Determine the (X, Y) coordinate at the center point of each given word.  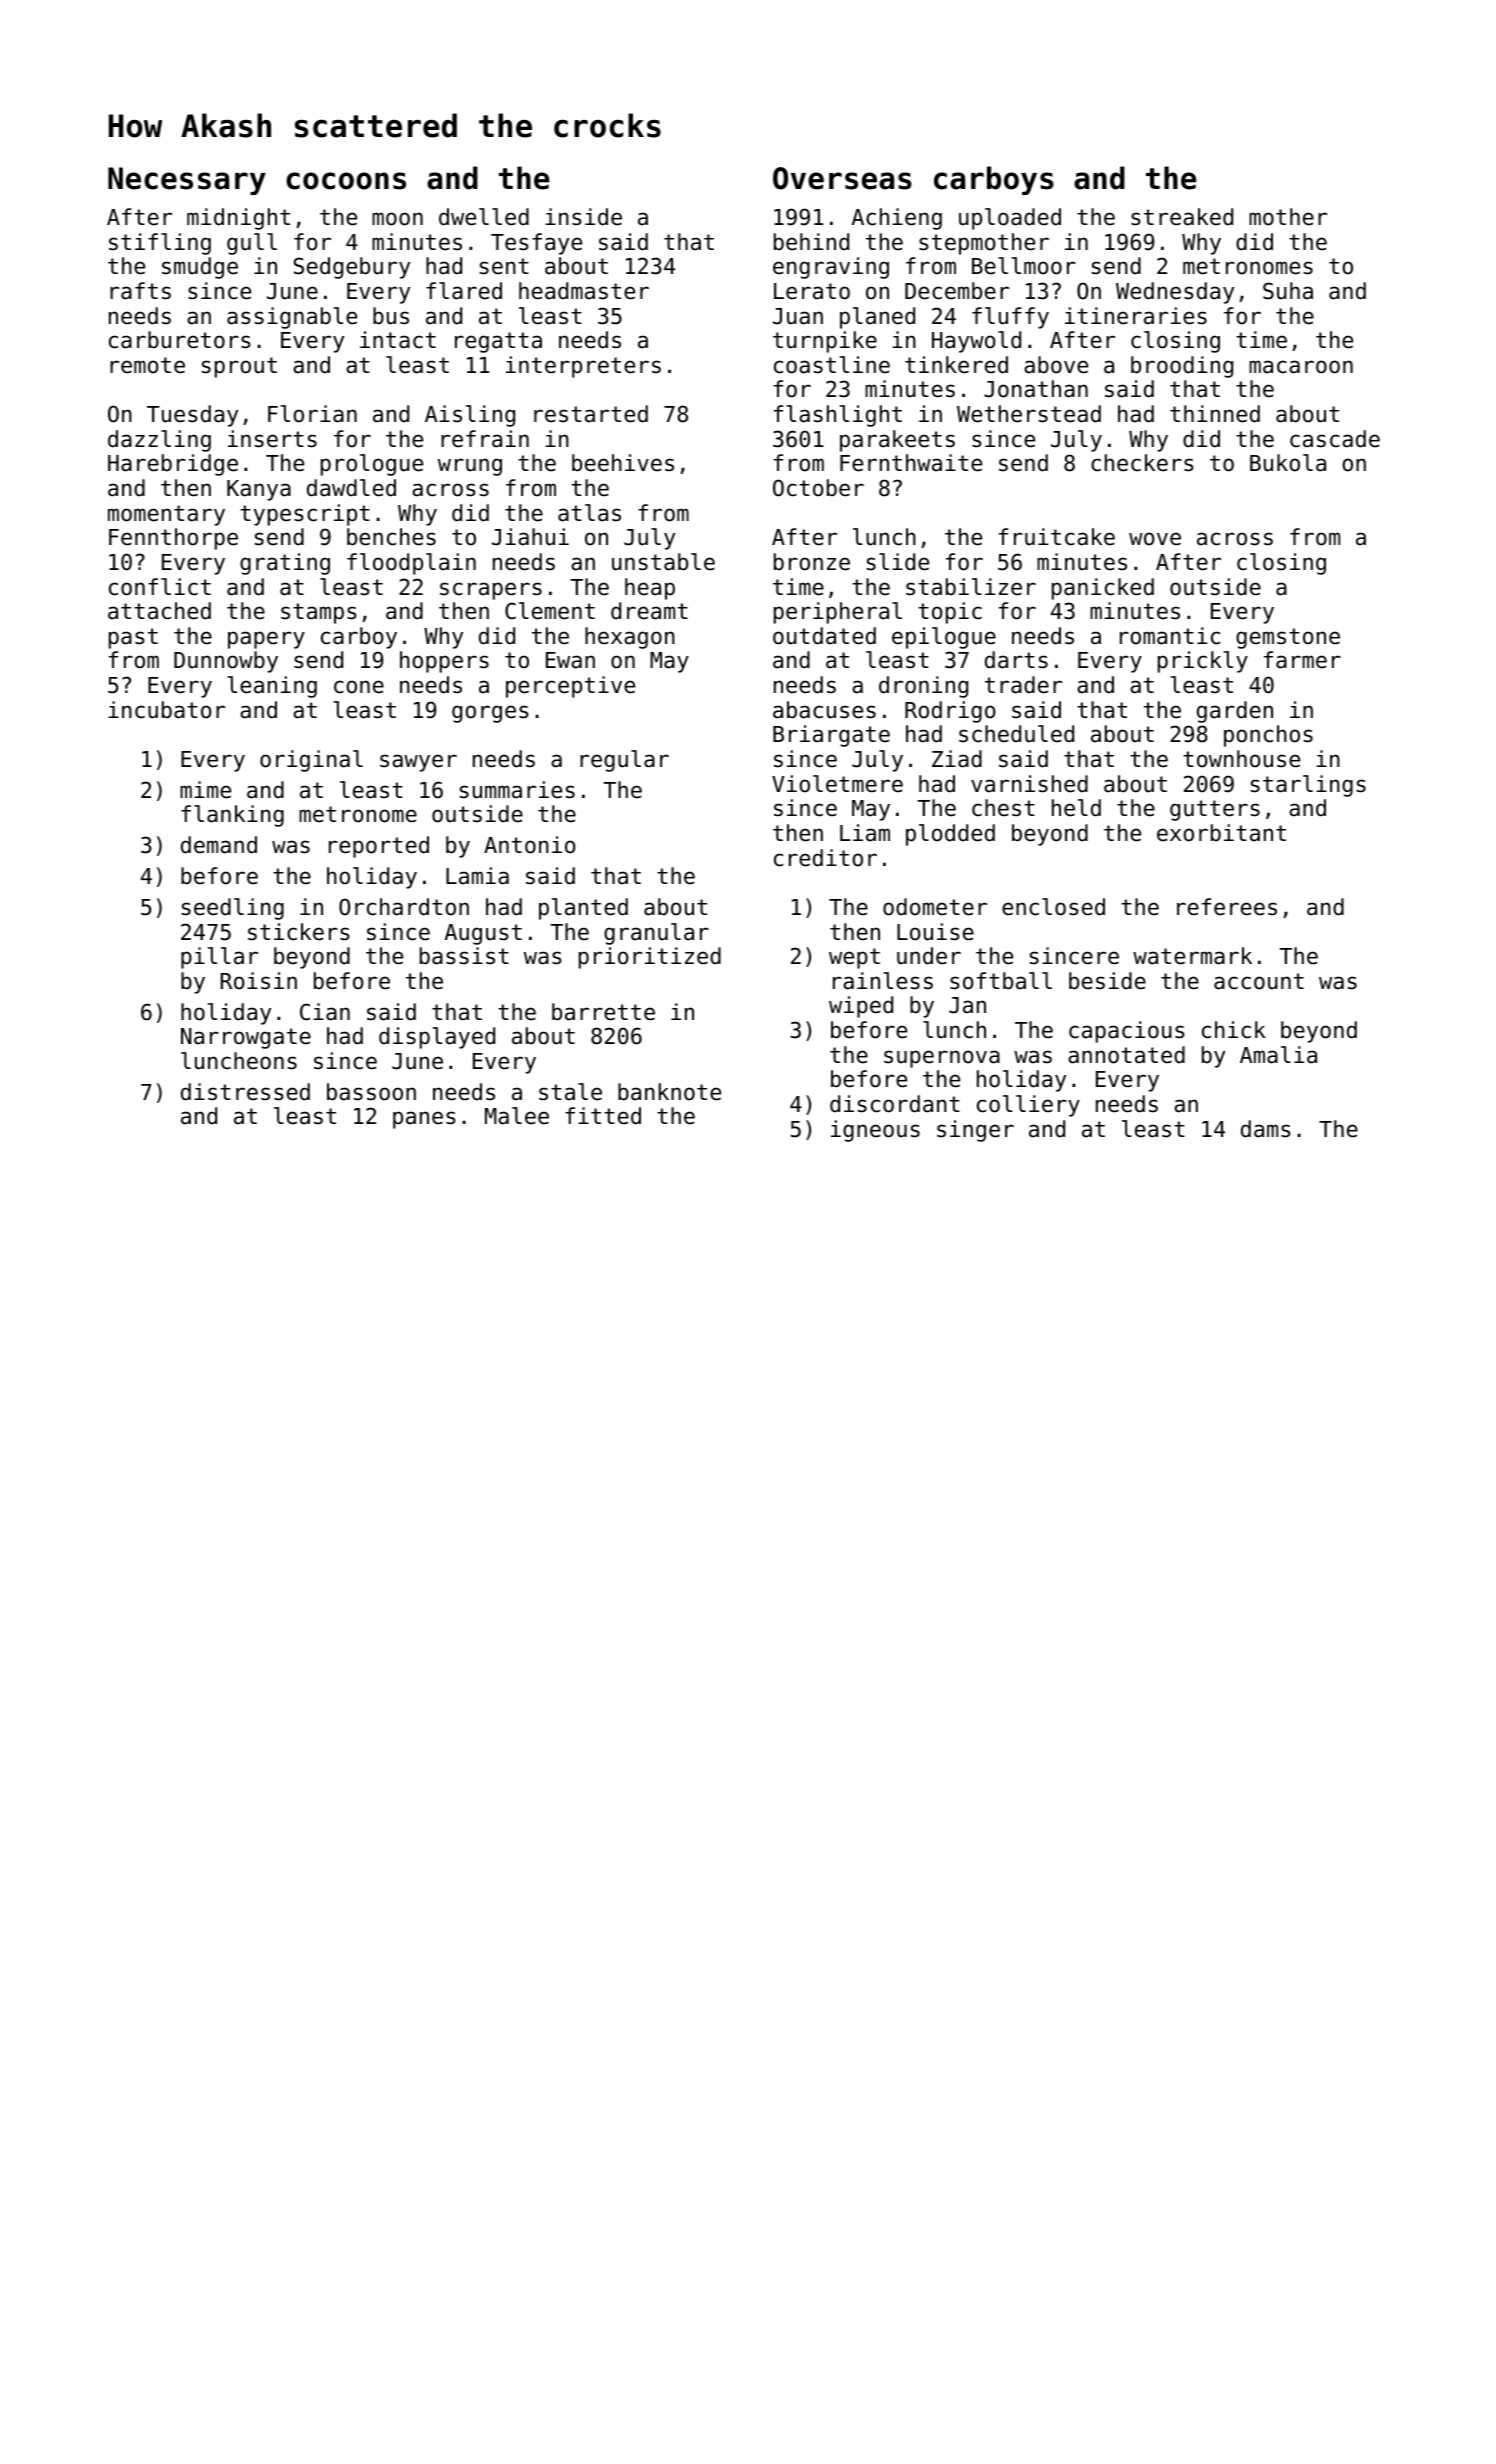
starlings (1308, 786)
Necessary (187, 181)
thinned (1215, 414)
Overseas (842, 178)
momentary (166, 515)
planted (583, 909)
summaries (517, 790)
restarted (591, 414)
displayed (437, 1038)
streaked (1182, 217)
